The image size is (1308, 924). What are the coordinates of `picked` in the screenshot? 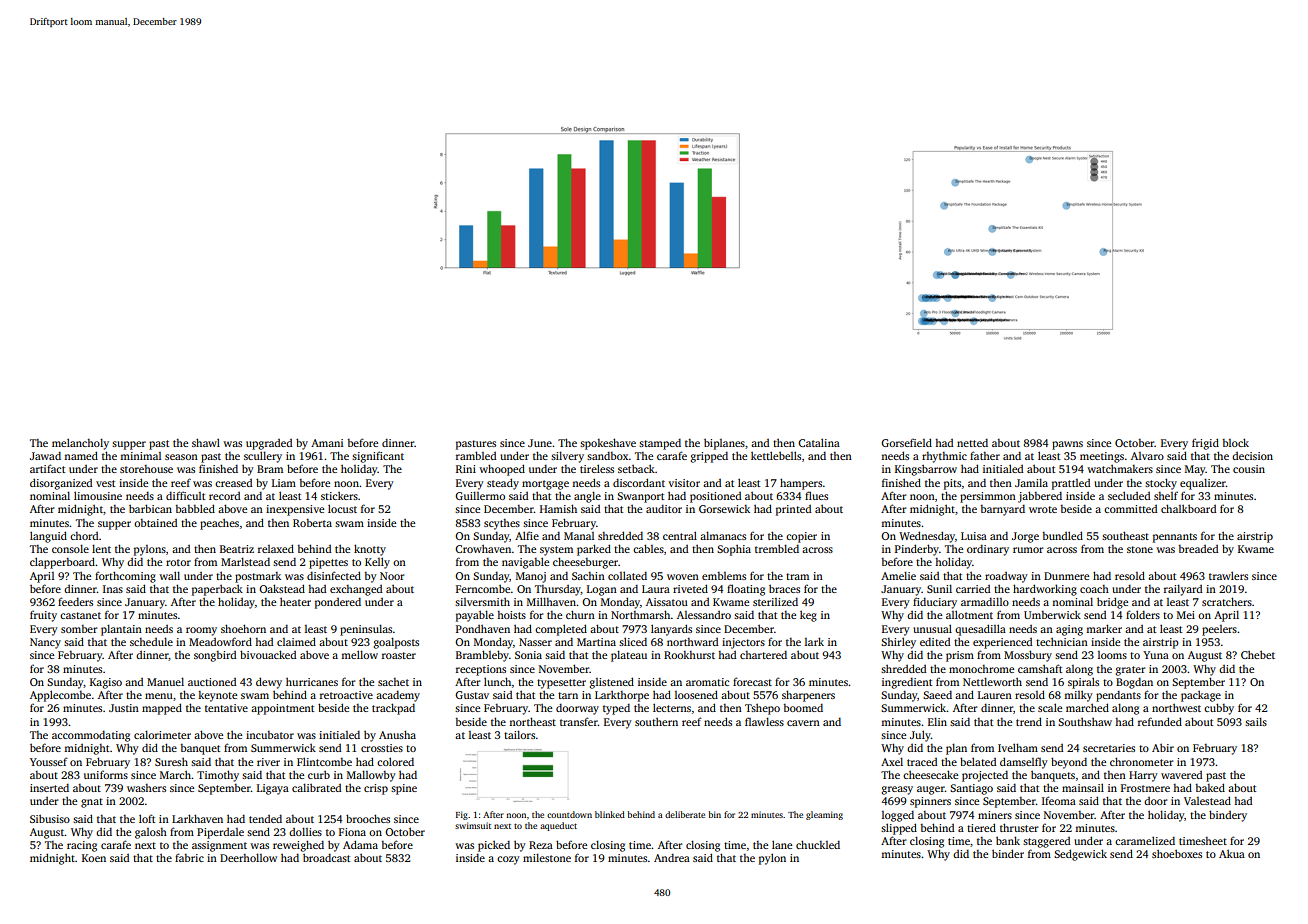 It's located at (494, 846).
